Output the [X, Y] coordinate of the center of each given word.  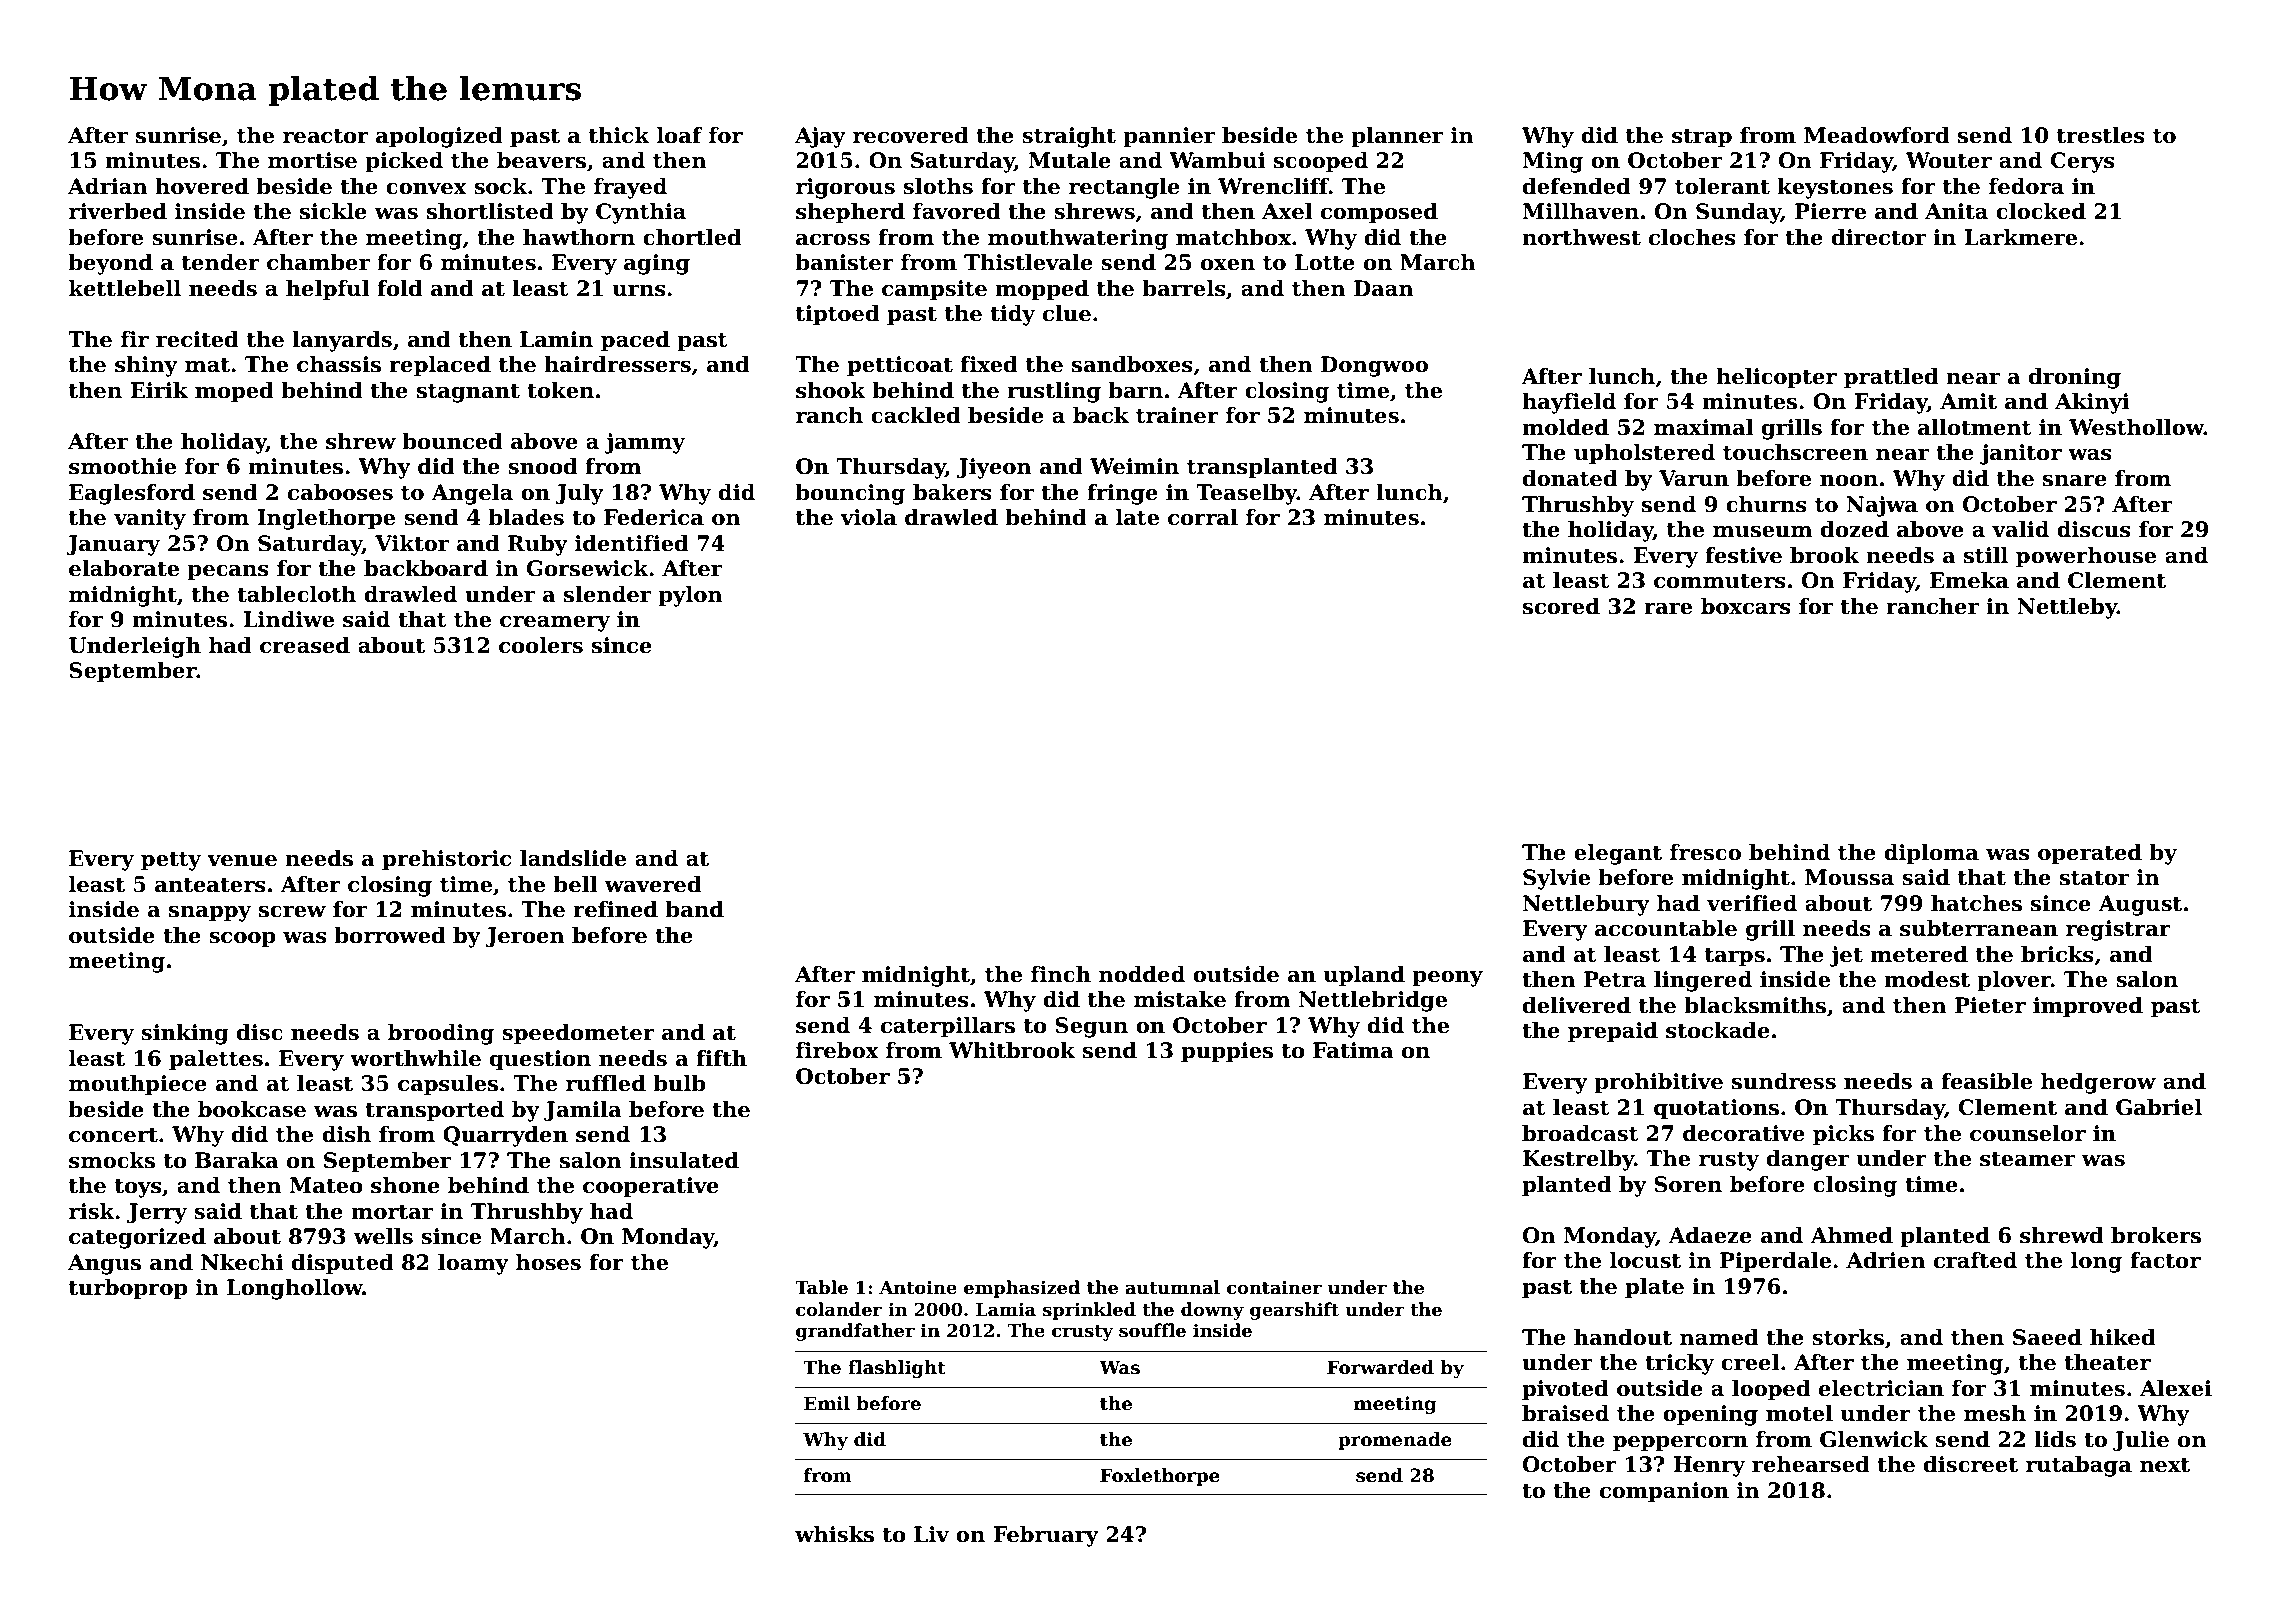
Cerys [2083, 162]
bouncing [850, 494]
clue [1067, 313]
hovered [202, 186]
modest [1927, 979]
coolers [541, 645]
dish [346, 1134]
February [1046, 1536]
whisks [834, 1534]
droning [2075, 378]
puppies [1227, 1052]
